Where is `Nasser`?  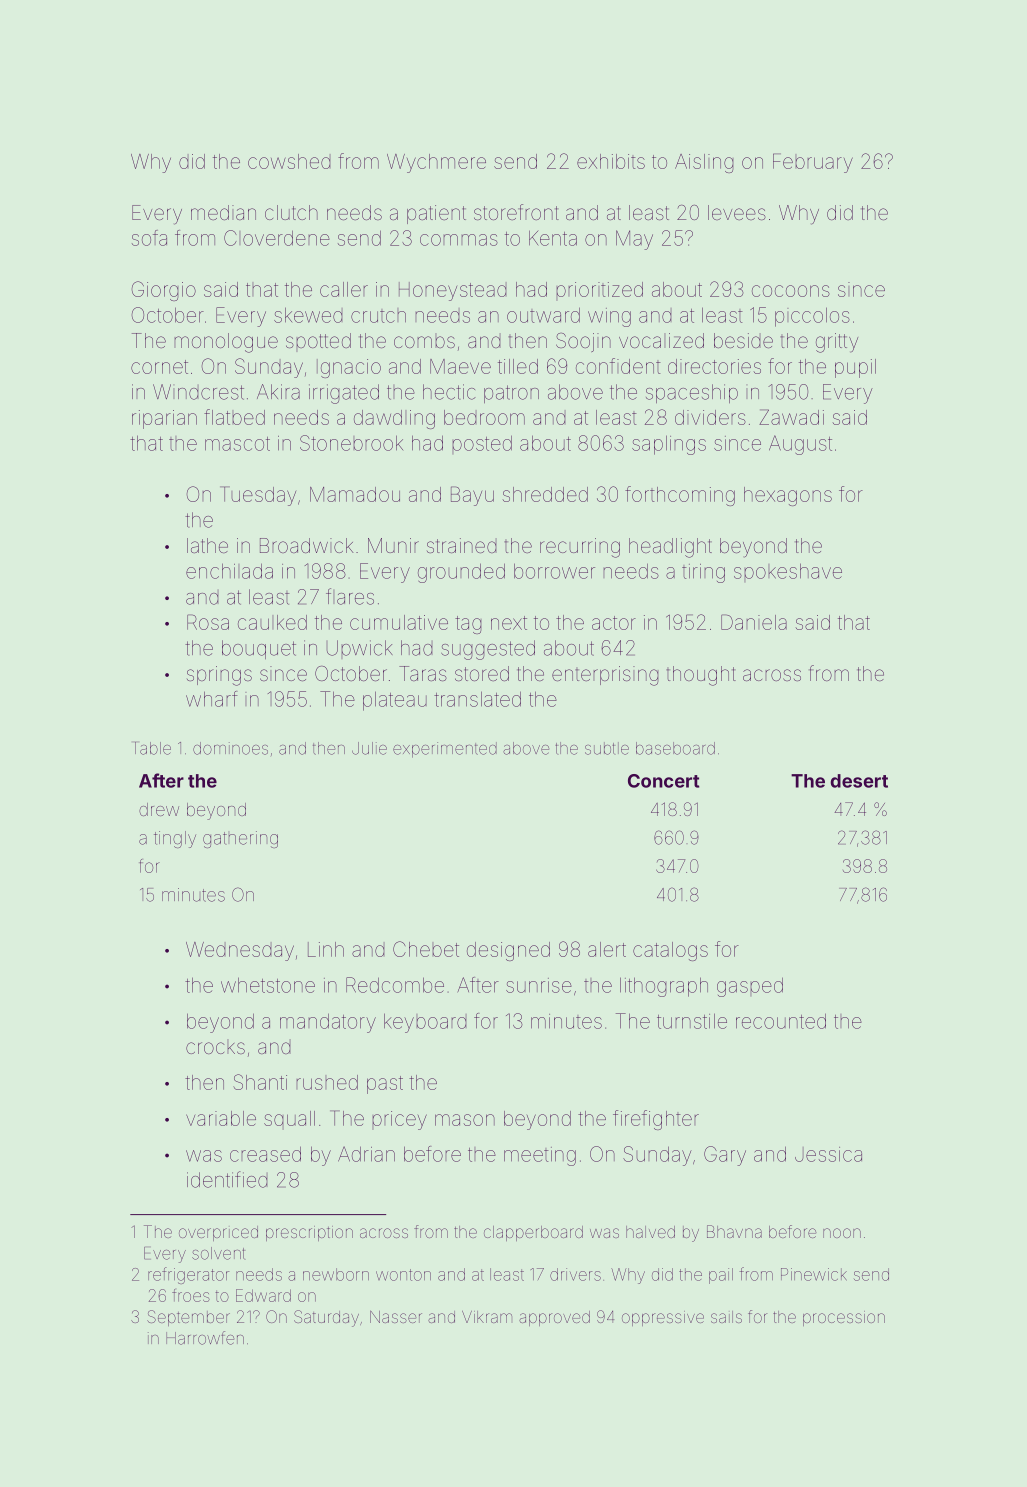 Nasser is located at coordinates (396, 1317).
